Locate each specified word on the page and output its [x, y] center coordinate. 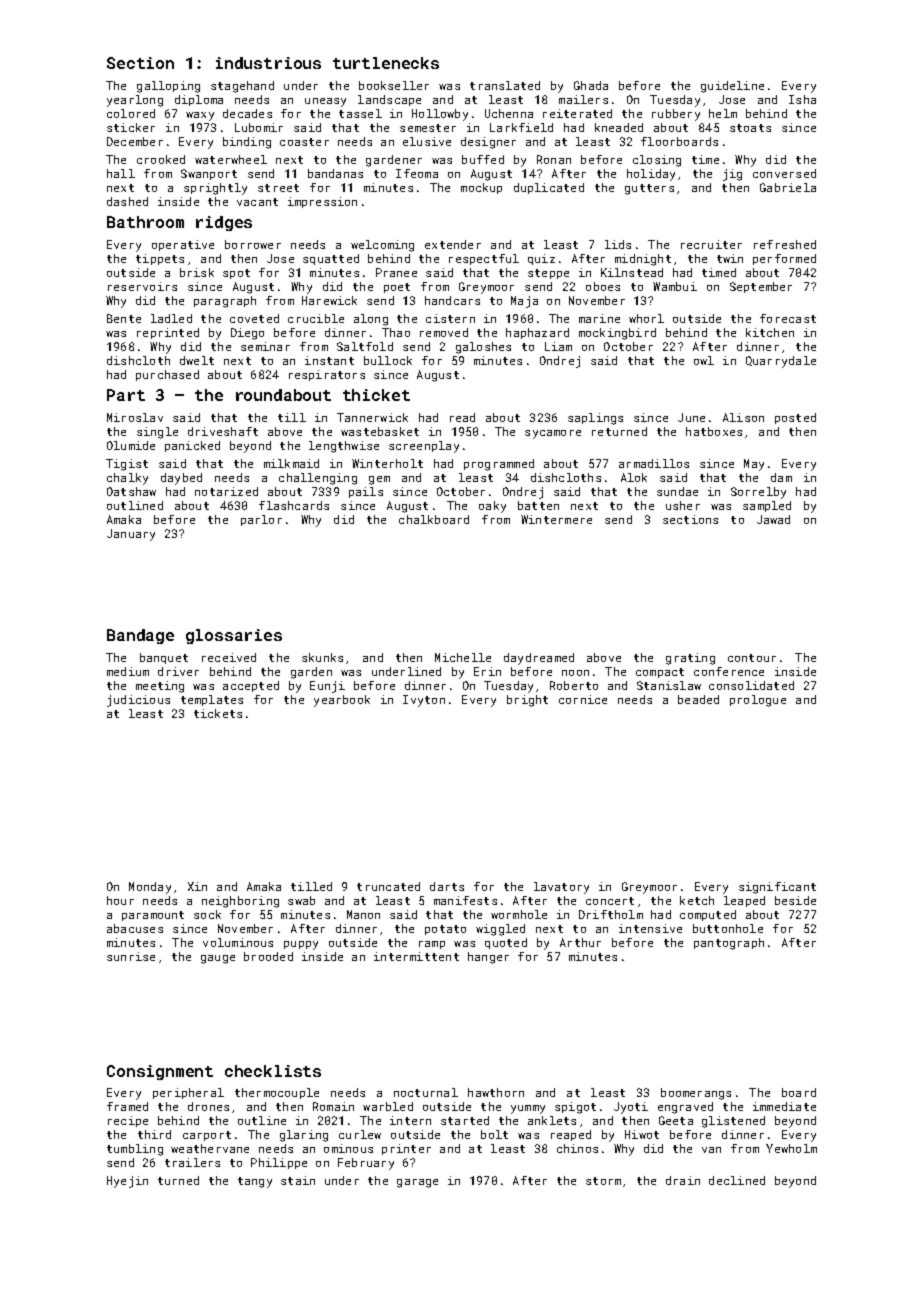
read [462, 417]
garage [417, 1183]
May [754, 465]
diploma [199, 100]
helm [723, 113]
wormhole [519, 914]
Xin [197, 886]
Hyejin [127, 1182]
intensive [650, 928]
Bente [124, 318]
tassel [360, 113]
